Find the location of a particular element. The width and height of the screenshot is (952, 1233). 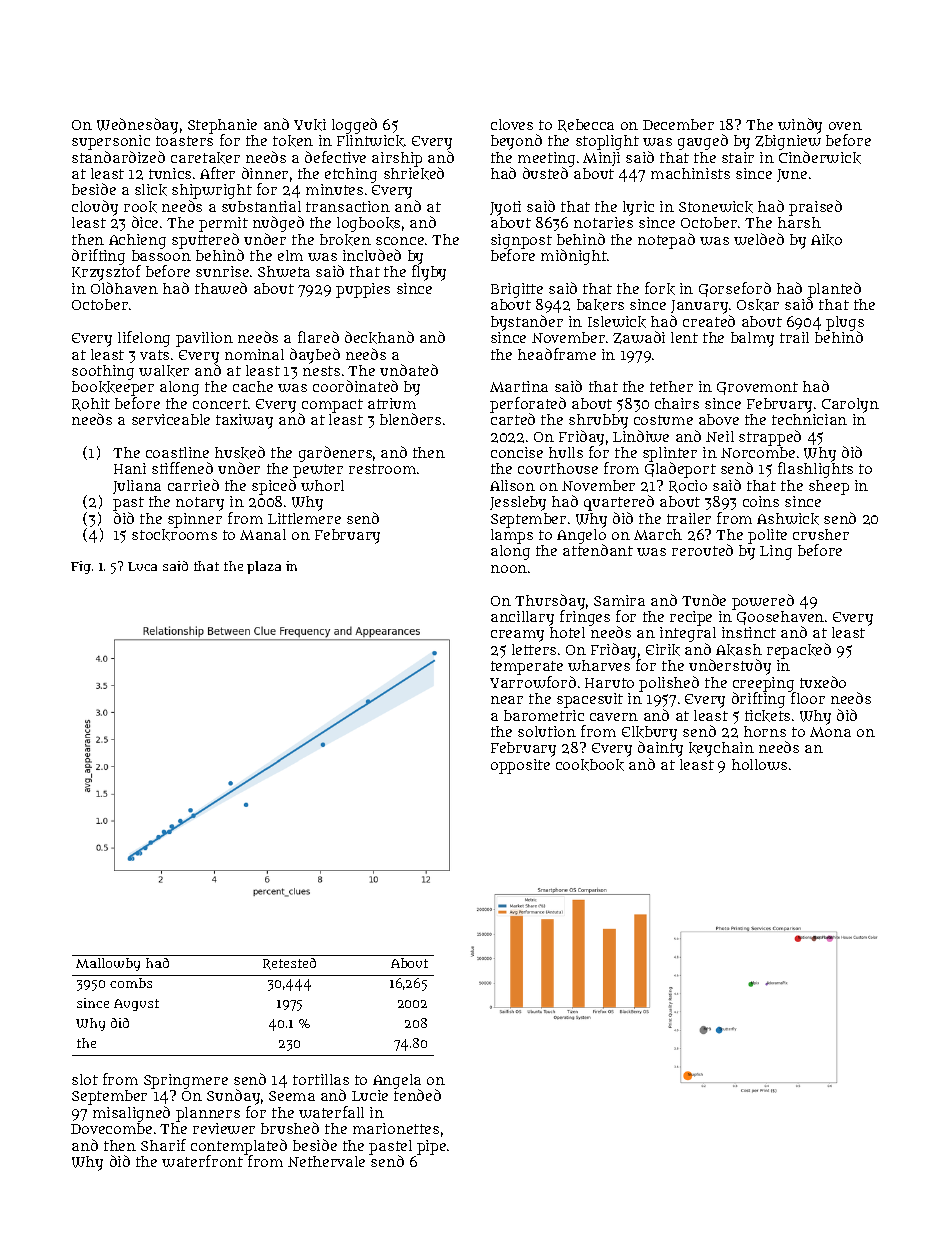

near is located at coordinates (507, 700).
